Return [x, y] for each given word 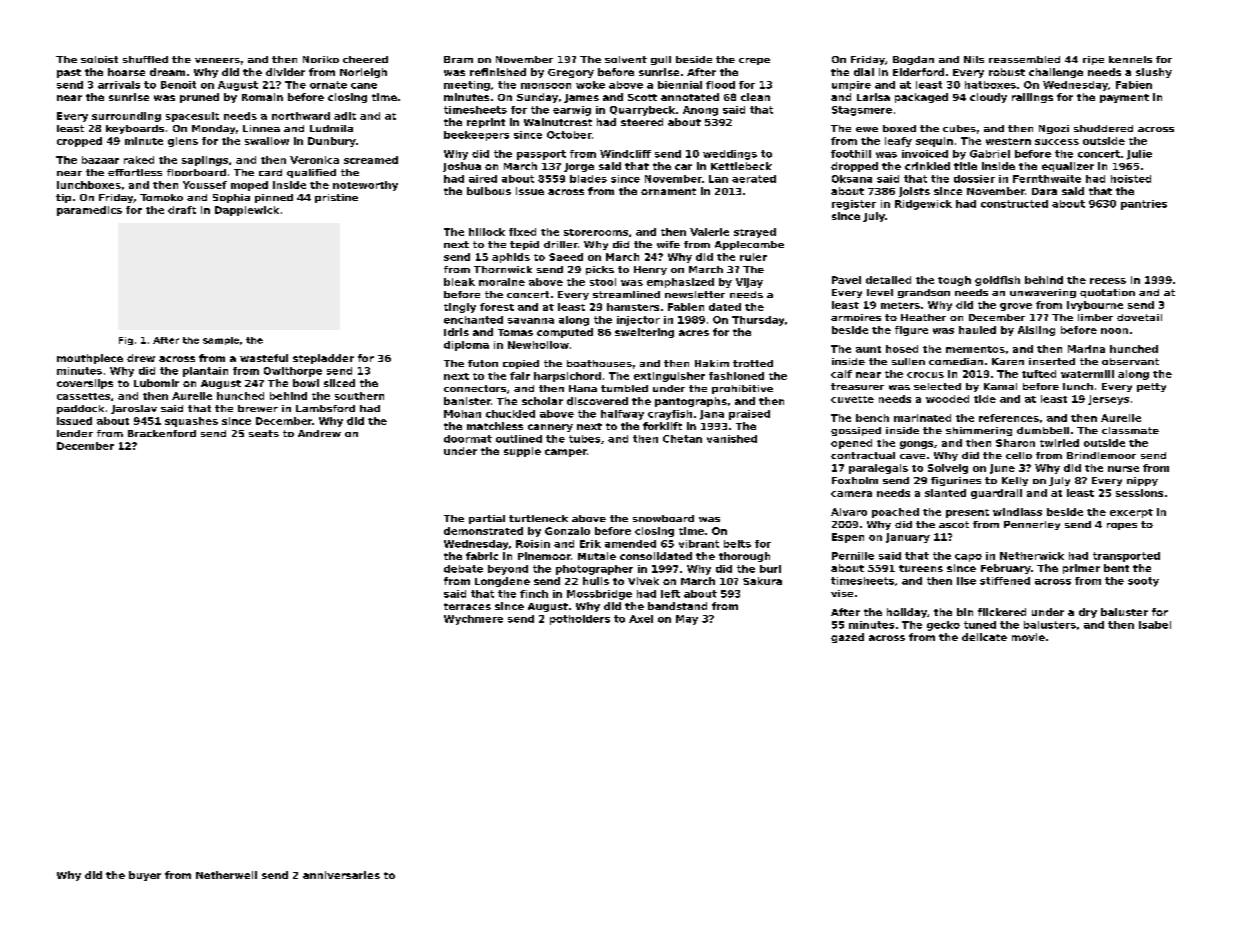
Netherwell [226, 875]
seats [264, 433]
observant [1130, 361]
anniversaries [341, 875]
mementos [975, 349]
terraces [467, 606]
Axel [641, 619]
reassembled [1024, 59]
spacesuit [192, 117]
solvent [626, 59]
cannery [550, 428]
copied [521, 364]
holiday [907, 613]
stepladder [323, 359]
